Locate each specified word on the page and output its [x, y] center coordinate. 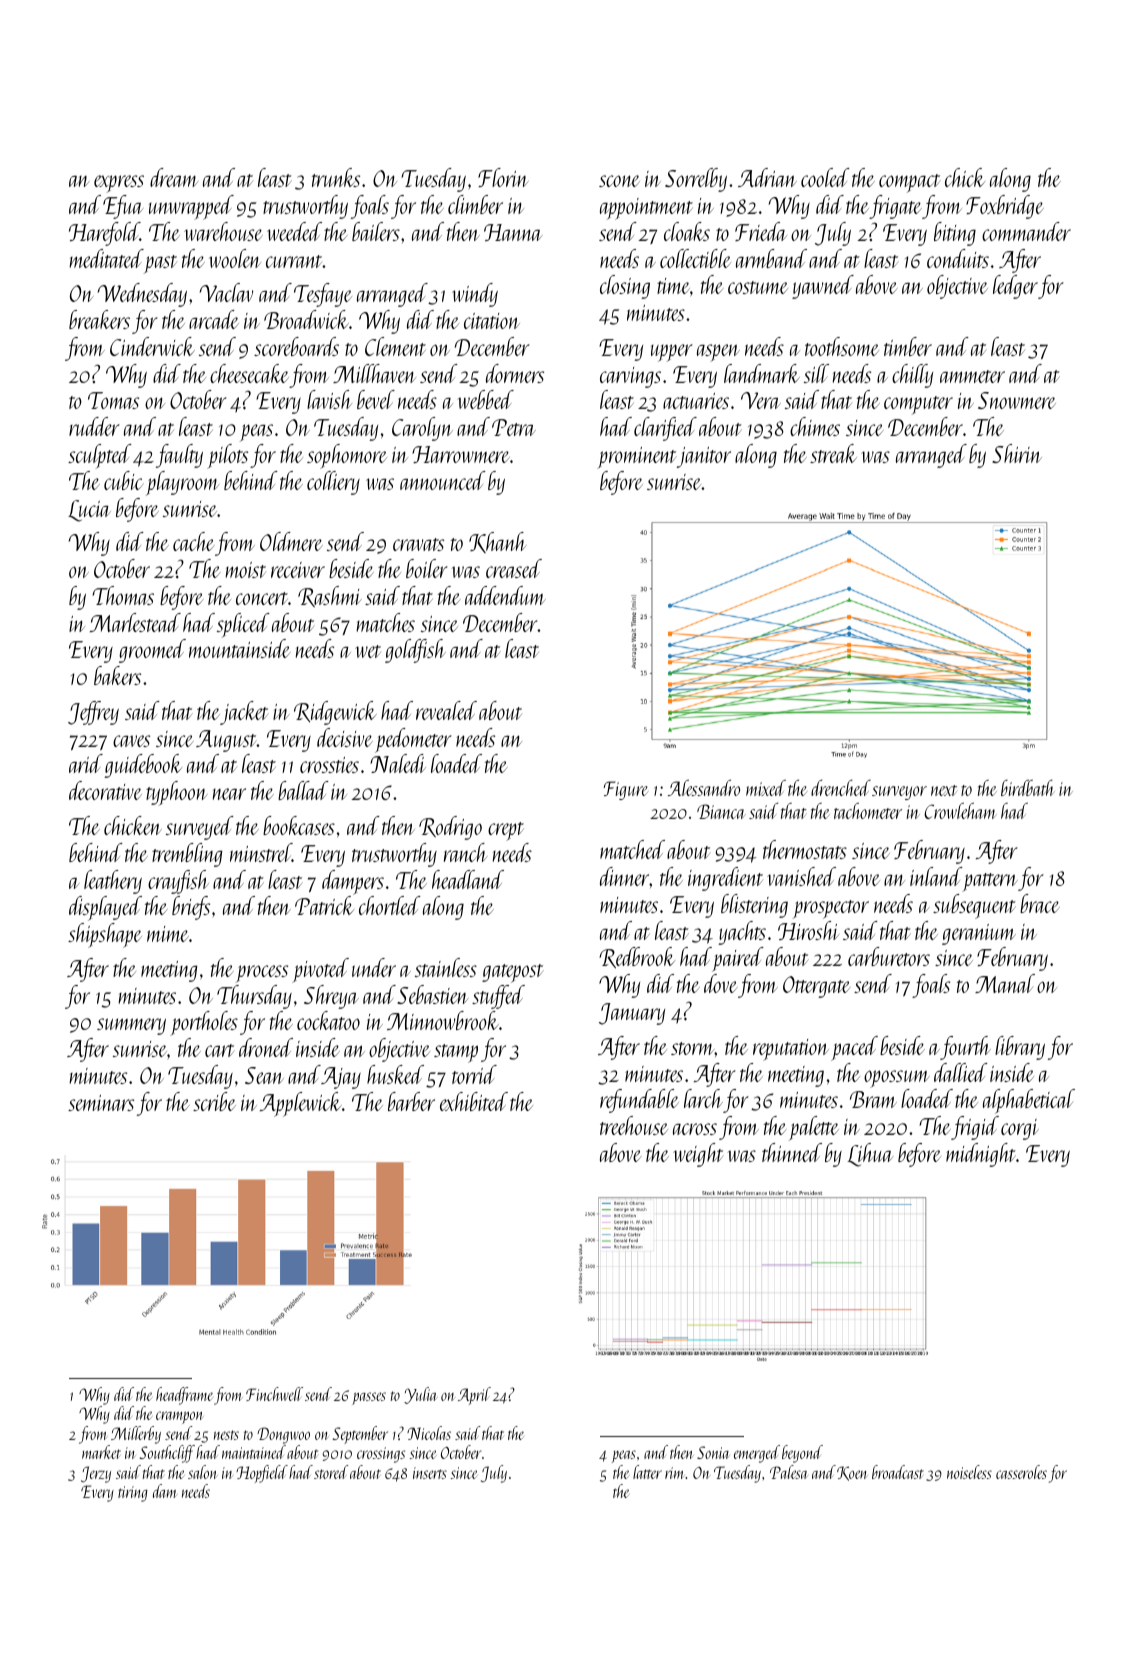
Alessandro [704, 788]
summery [131, 1026]
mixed [766, 788]
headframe [184, 1396]
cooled [825, 177]
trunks [336, 177]
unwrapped [191, 207]
